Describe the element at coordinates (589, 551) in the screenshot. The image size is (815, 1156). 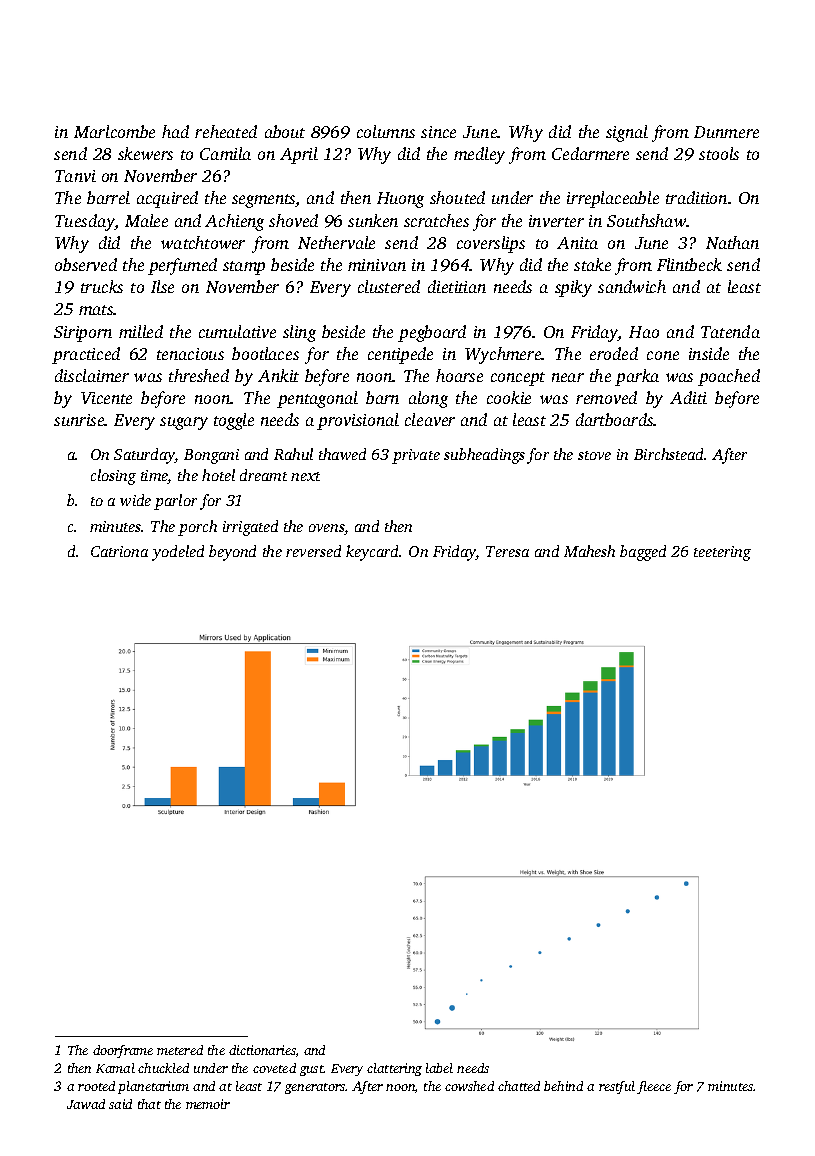
I see `Mahesh` at that location.
